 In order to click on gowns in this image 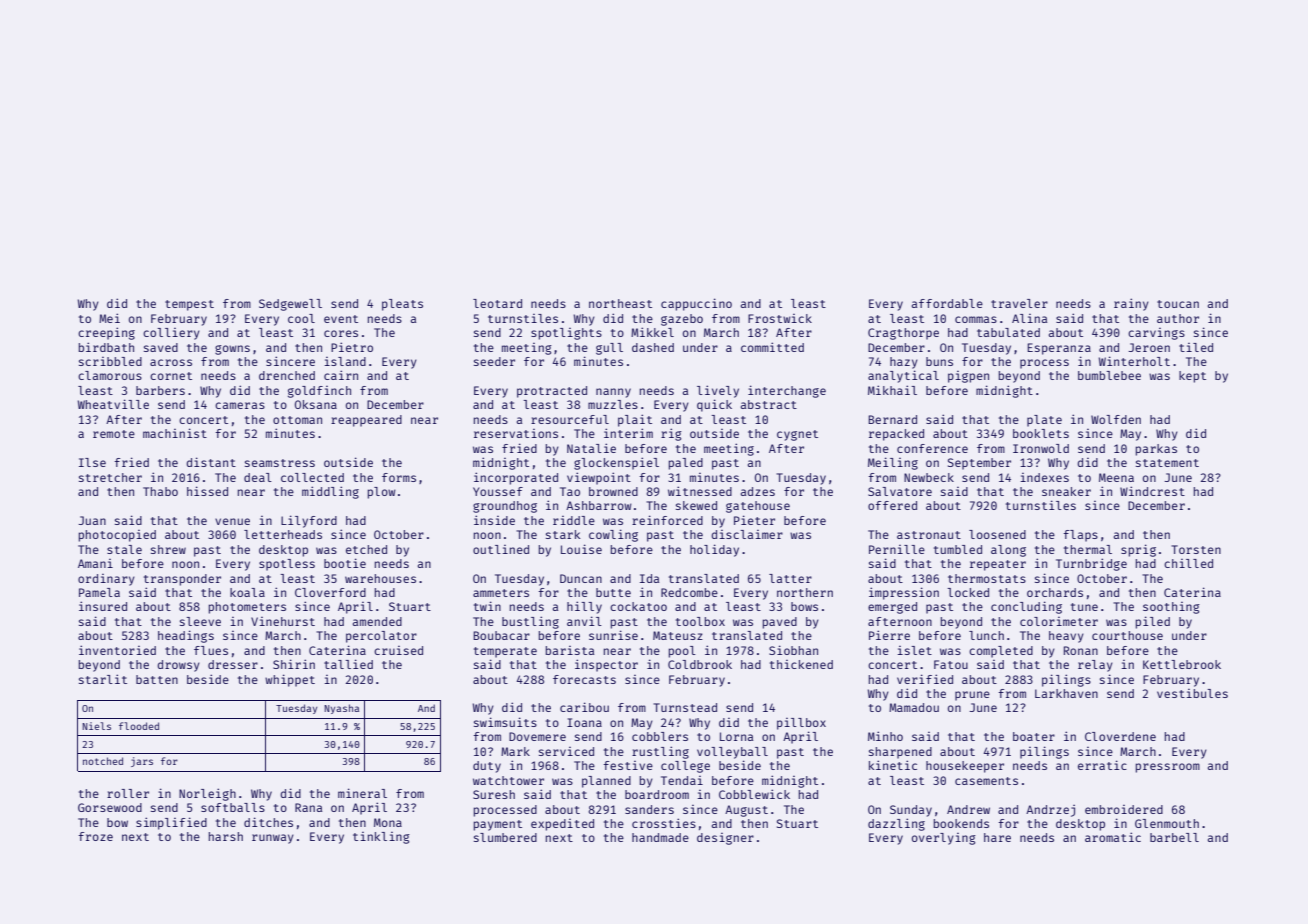, I will do `click(232, 350)`.
